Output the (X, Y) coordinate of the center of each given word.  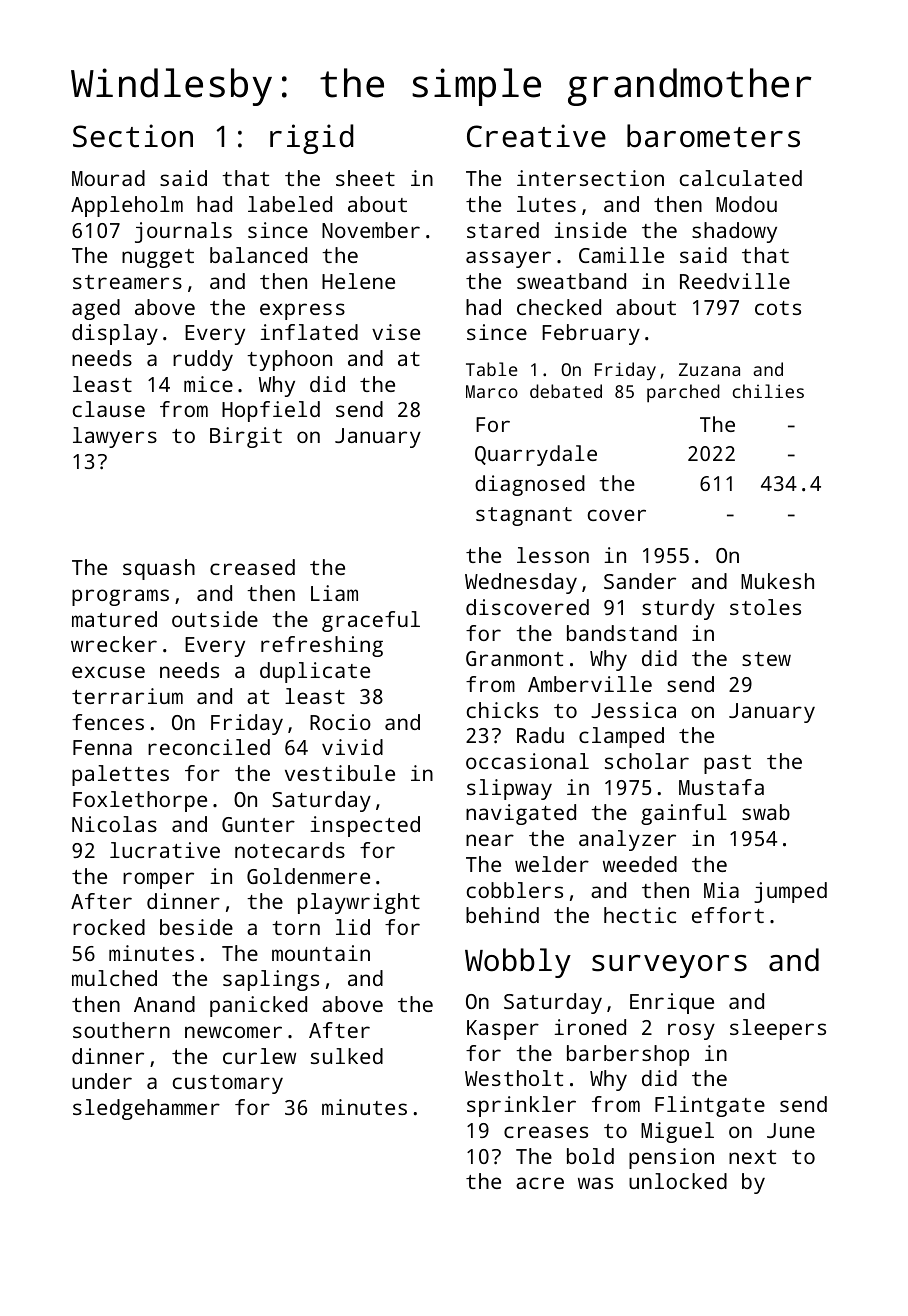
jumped (790, 892)
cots (778, 308)
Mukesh (777, 581)
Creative (536, 136)
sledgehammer (146, 1109)
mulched (114, 978)
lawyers (115, 437)
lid (353, 927)
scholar (647, 761)
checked (559, 307)
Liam (334, 593)
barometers (713, 136)
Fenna (102, 747)
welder (552, 864)
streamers (127, 282)
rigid (312, 139)
